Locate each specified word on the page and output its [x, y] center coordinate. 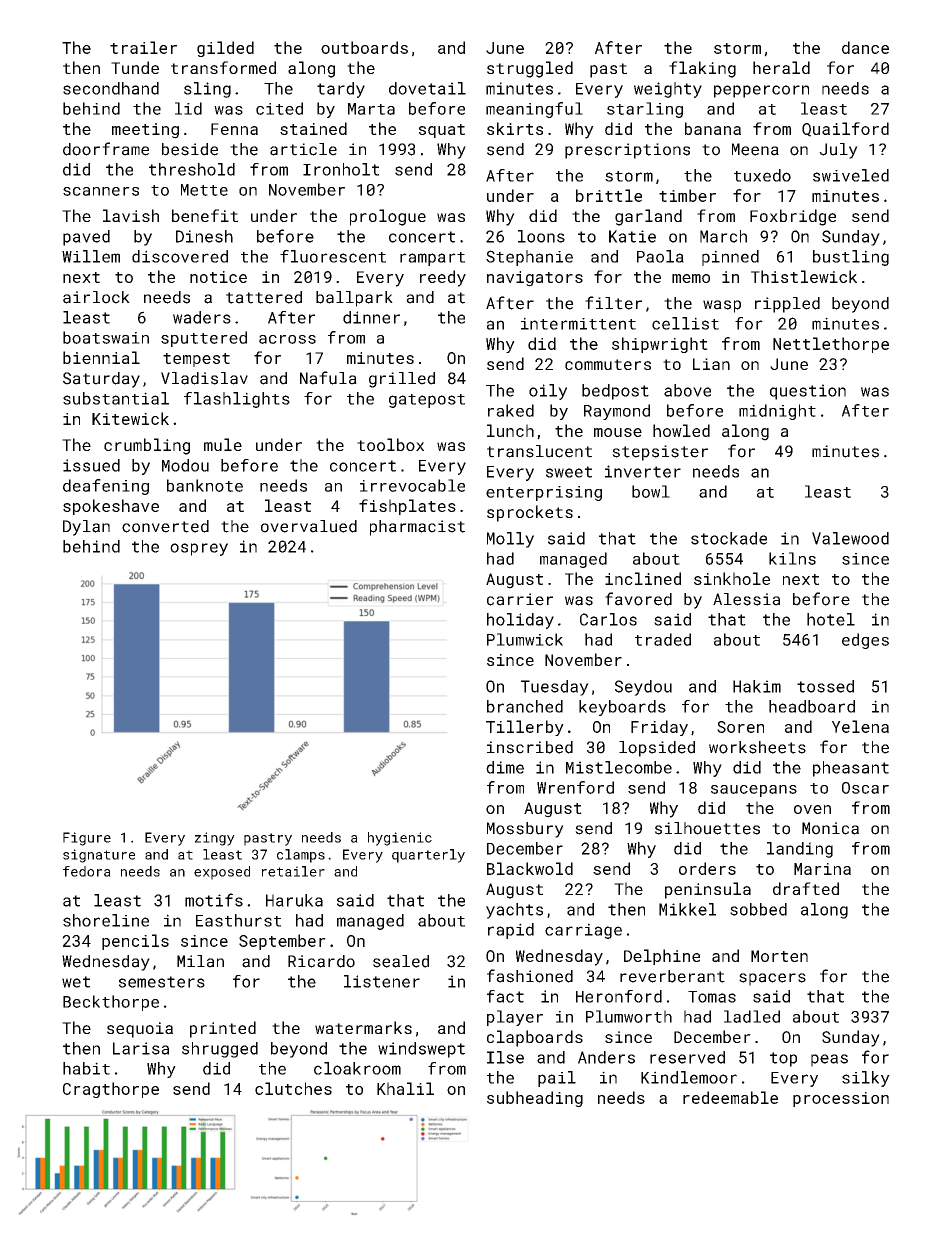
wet [76, 982]
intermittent [578, 323]
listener [382, 981]
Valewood [850, 538]
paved [86, 238]
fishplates [407, 507]
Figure [87, 839]
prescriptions [627, 151]
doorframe [106, 149]
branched [525, 706]
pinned [730, 258]
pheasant [851, 769]
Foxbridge [793, 217]
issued [91, 465]
